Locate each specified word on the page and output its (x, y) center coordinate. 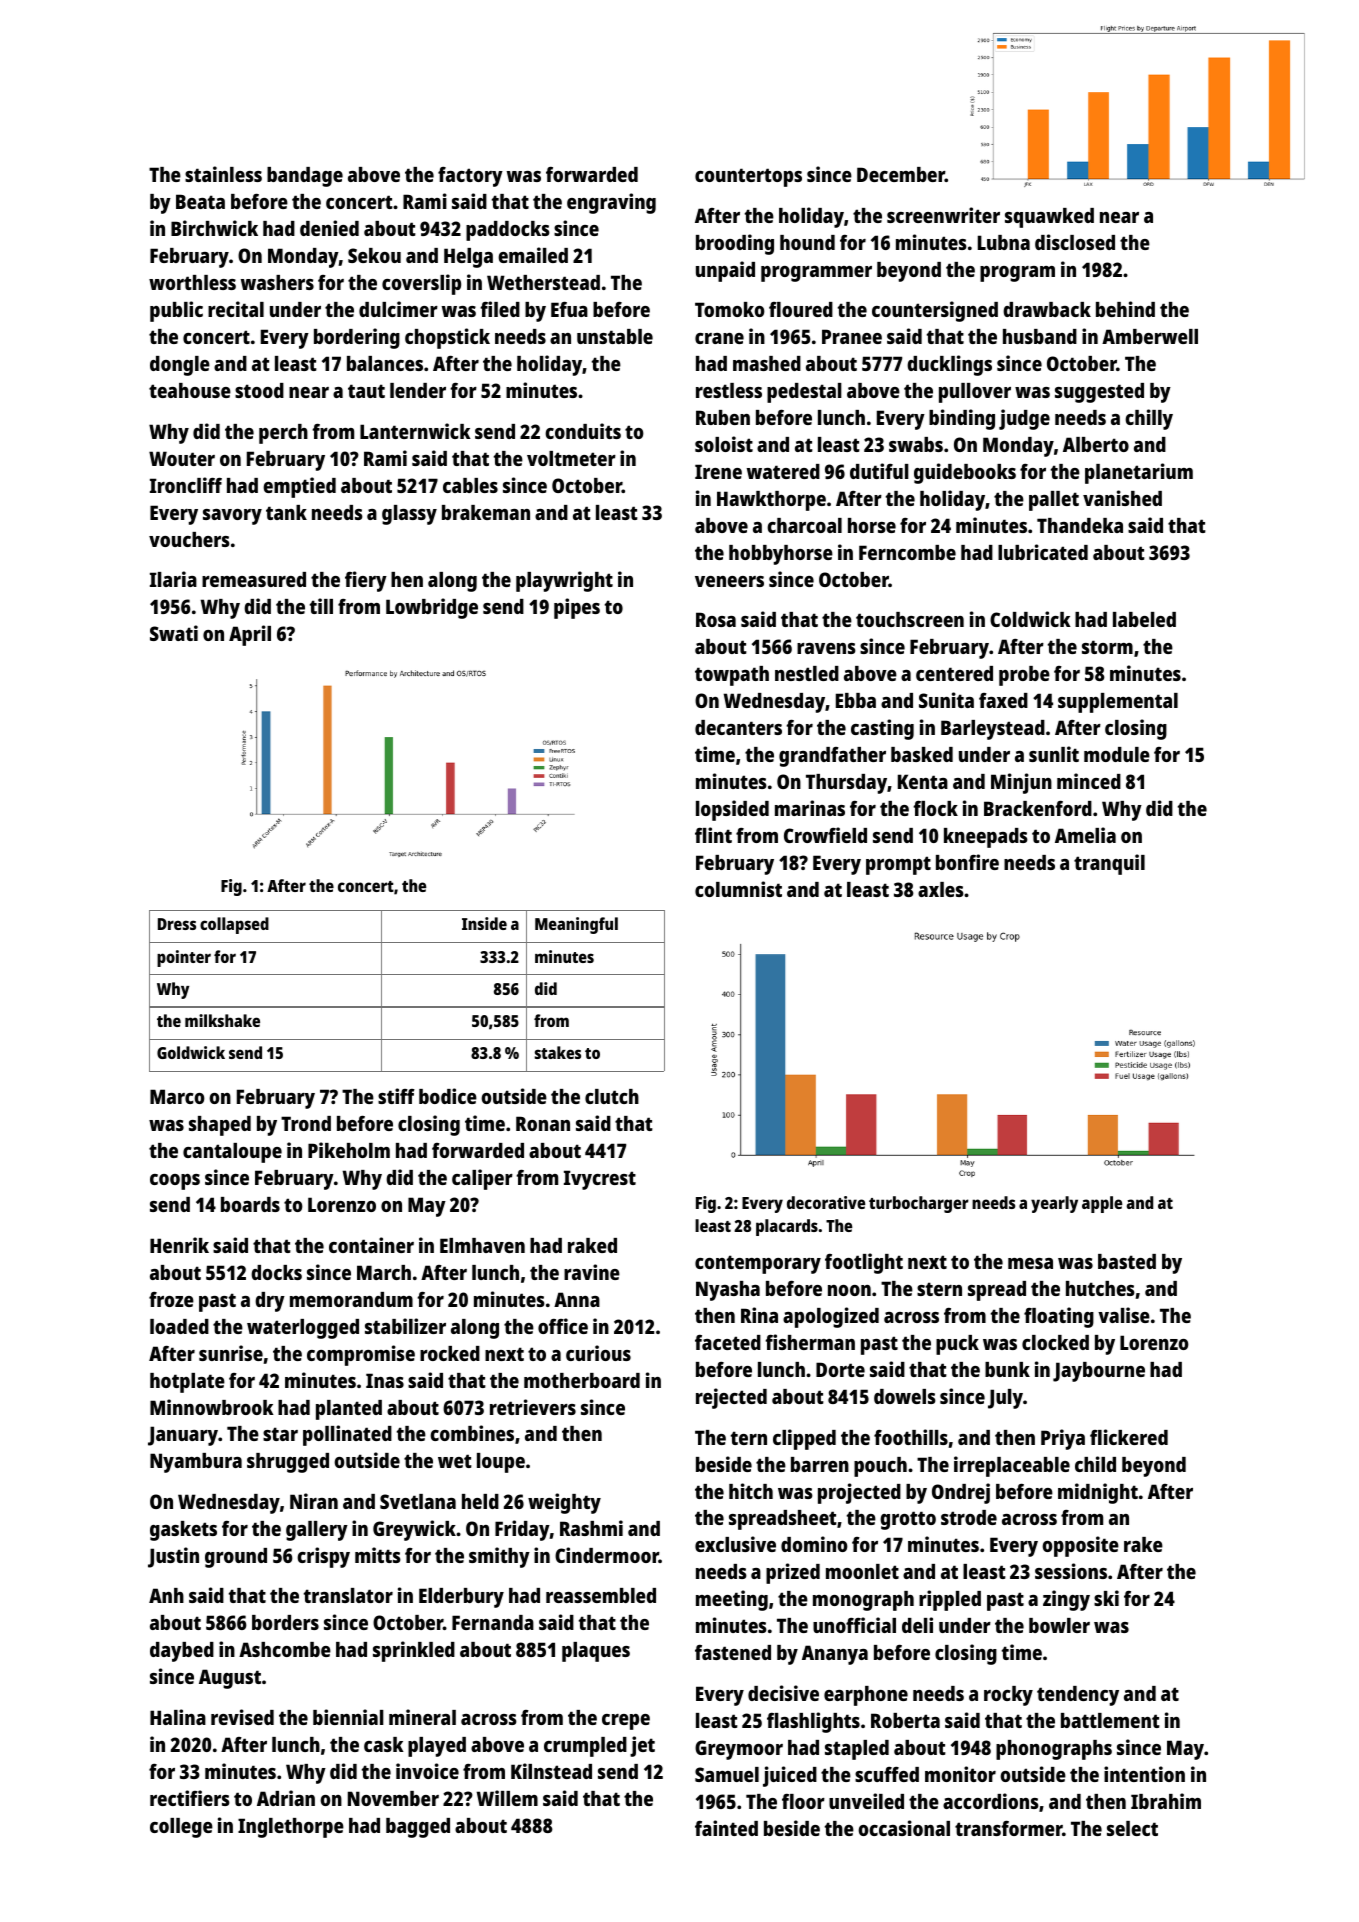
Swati (174, 633)
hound (807, 242)
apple (1102, 1204)
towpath (732, 676)
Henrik (179, 1245)
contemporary (758, 1264)
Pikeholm (349, 1150)
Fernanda (493, 1622)
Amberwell (1150, 336)
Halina (178, 1717)
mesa (1030, 1263)
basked (922, 754)
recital (236, 309)
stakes (558, 1052)
